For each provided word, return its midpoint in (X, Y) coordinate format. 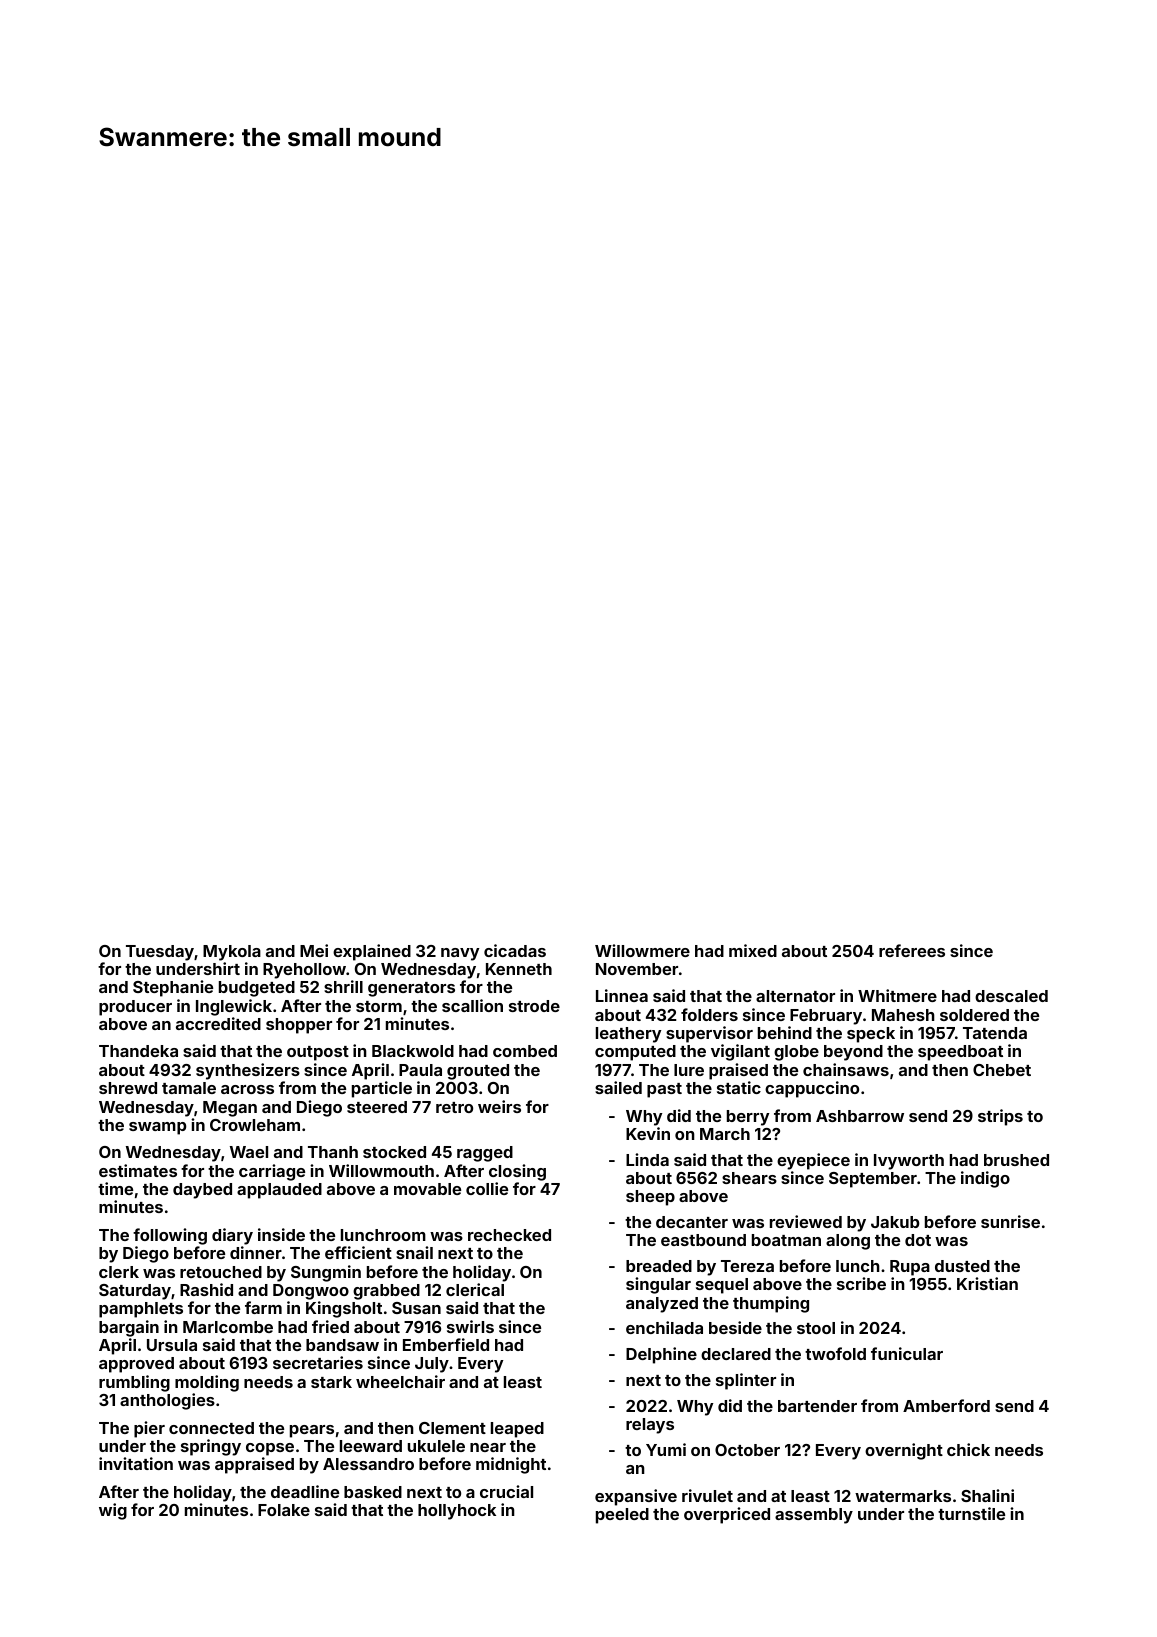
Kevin (648, 1133)
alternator (795, 996)
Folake (284, 1510)
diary (232, 1236)
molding (207, 1383)
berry (748, 1118)
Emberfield (446, 1344)
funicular (907, 1353)
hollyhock (457, 1512)
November (637, 969)
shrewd (128, 1088)
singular (658, 1285)
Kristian (987, 1283)
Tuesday (160, 953)
